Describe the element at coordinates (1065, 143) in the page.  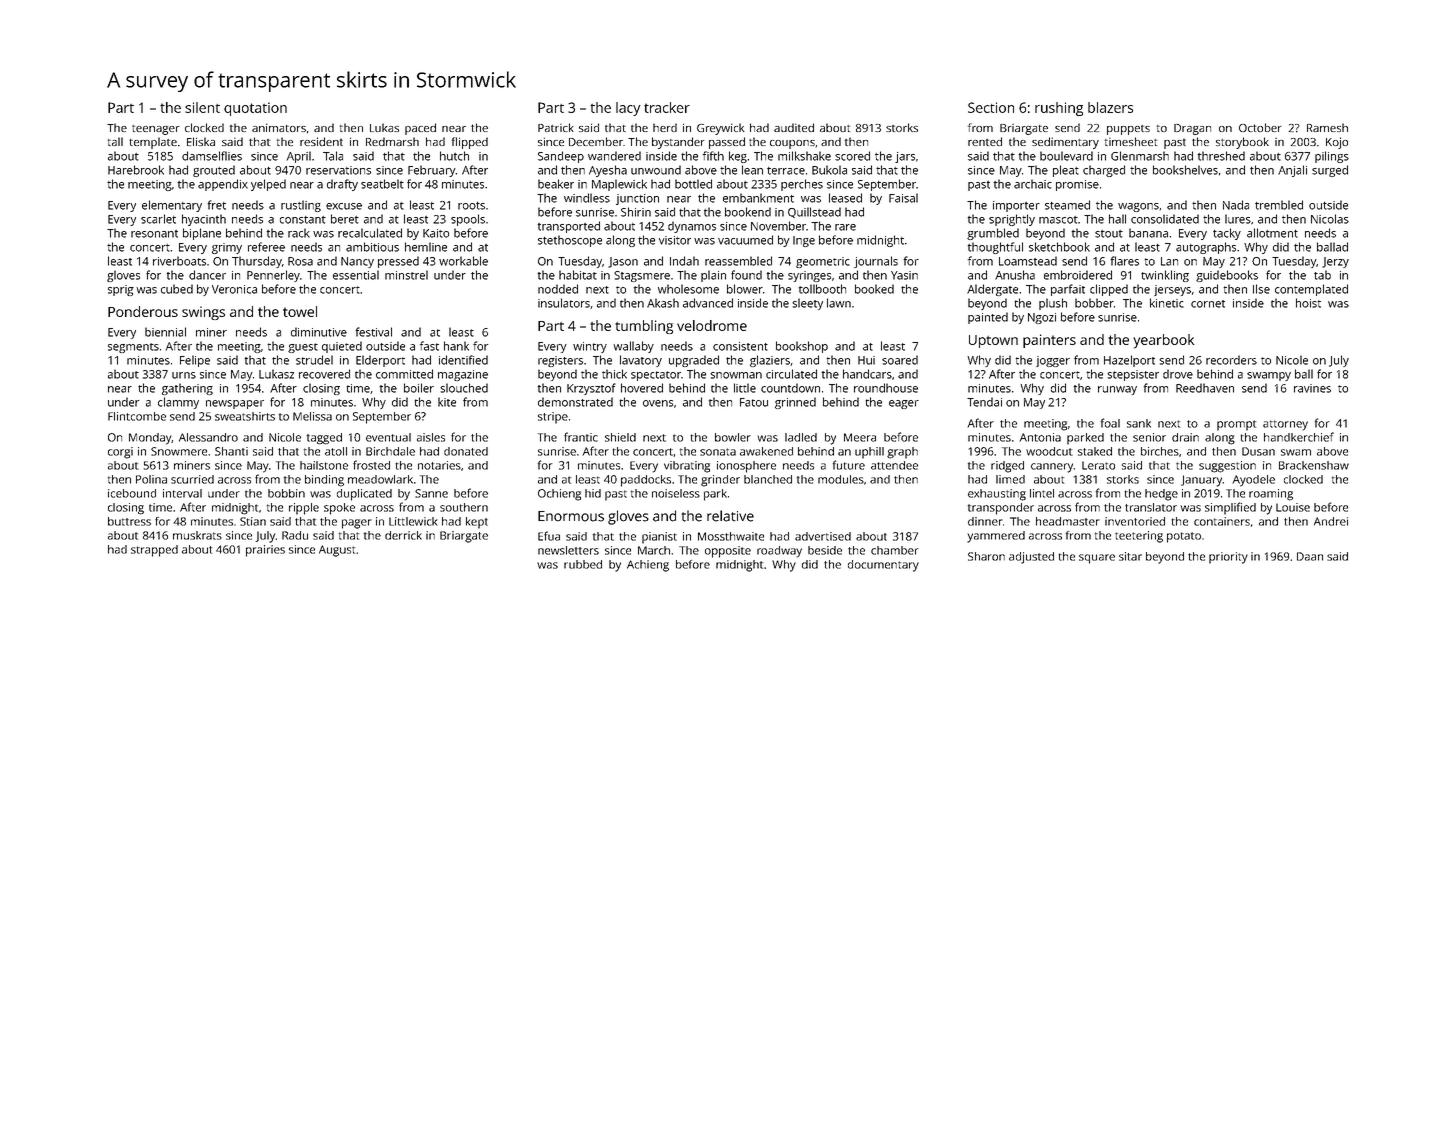
I see `sedimentary` at that location.
